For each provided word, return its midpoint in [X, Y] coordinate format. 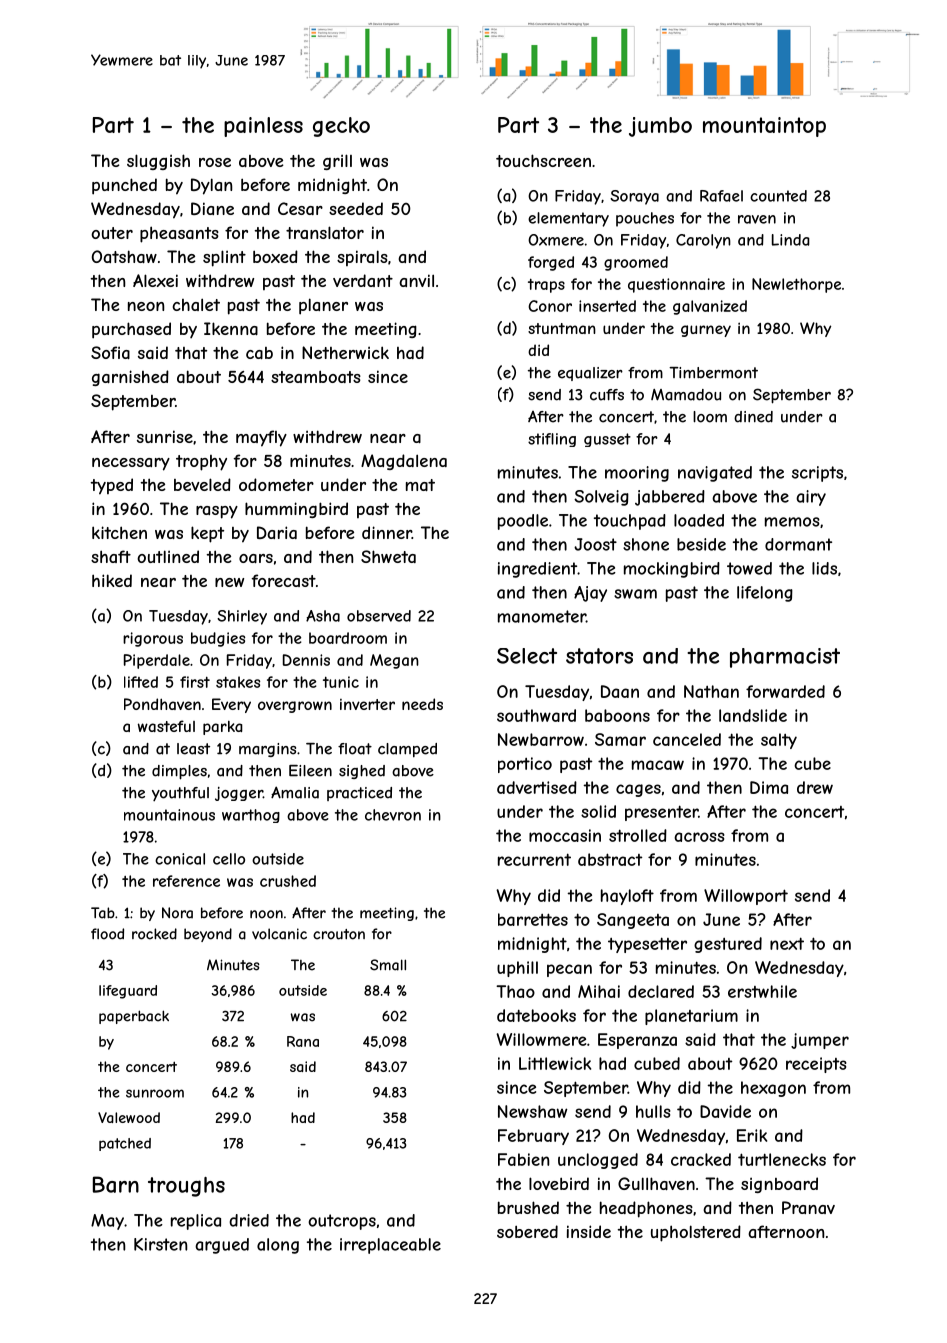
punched [124, 186]
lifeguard [128, 992]
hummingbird [296, 510]
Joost [595, 544]
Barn [116, 1184]
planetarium [691, 1017]
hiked [112, 580]
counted [778, 196]
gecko [341, 127]
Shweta [388, 556]
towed [749, 568]
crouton [339, 934]
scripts [817, 474]
